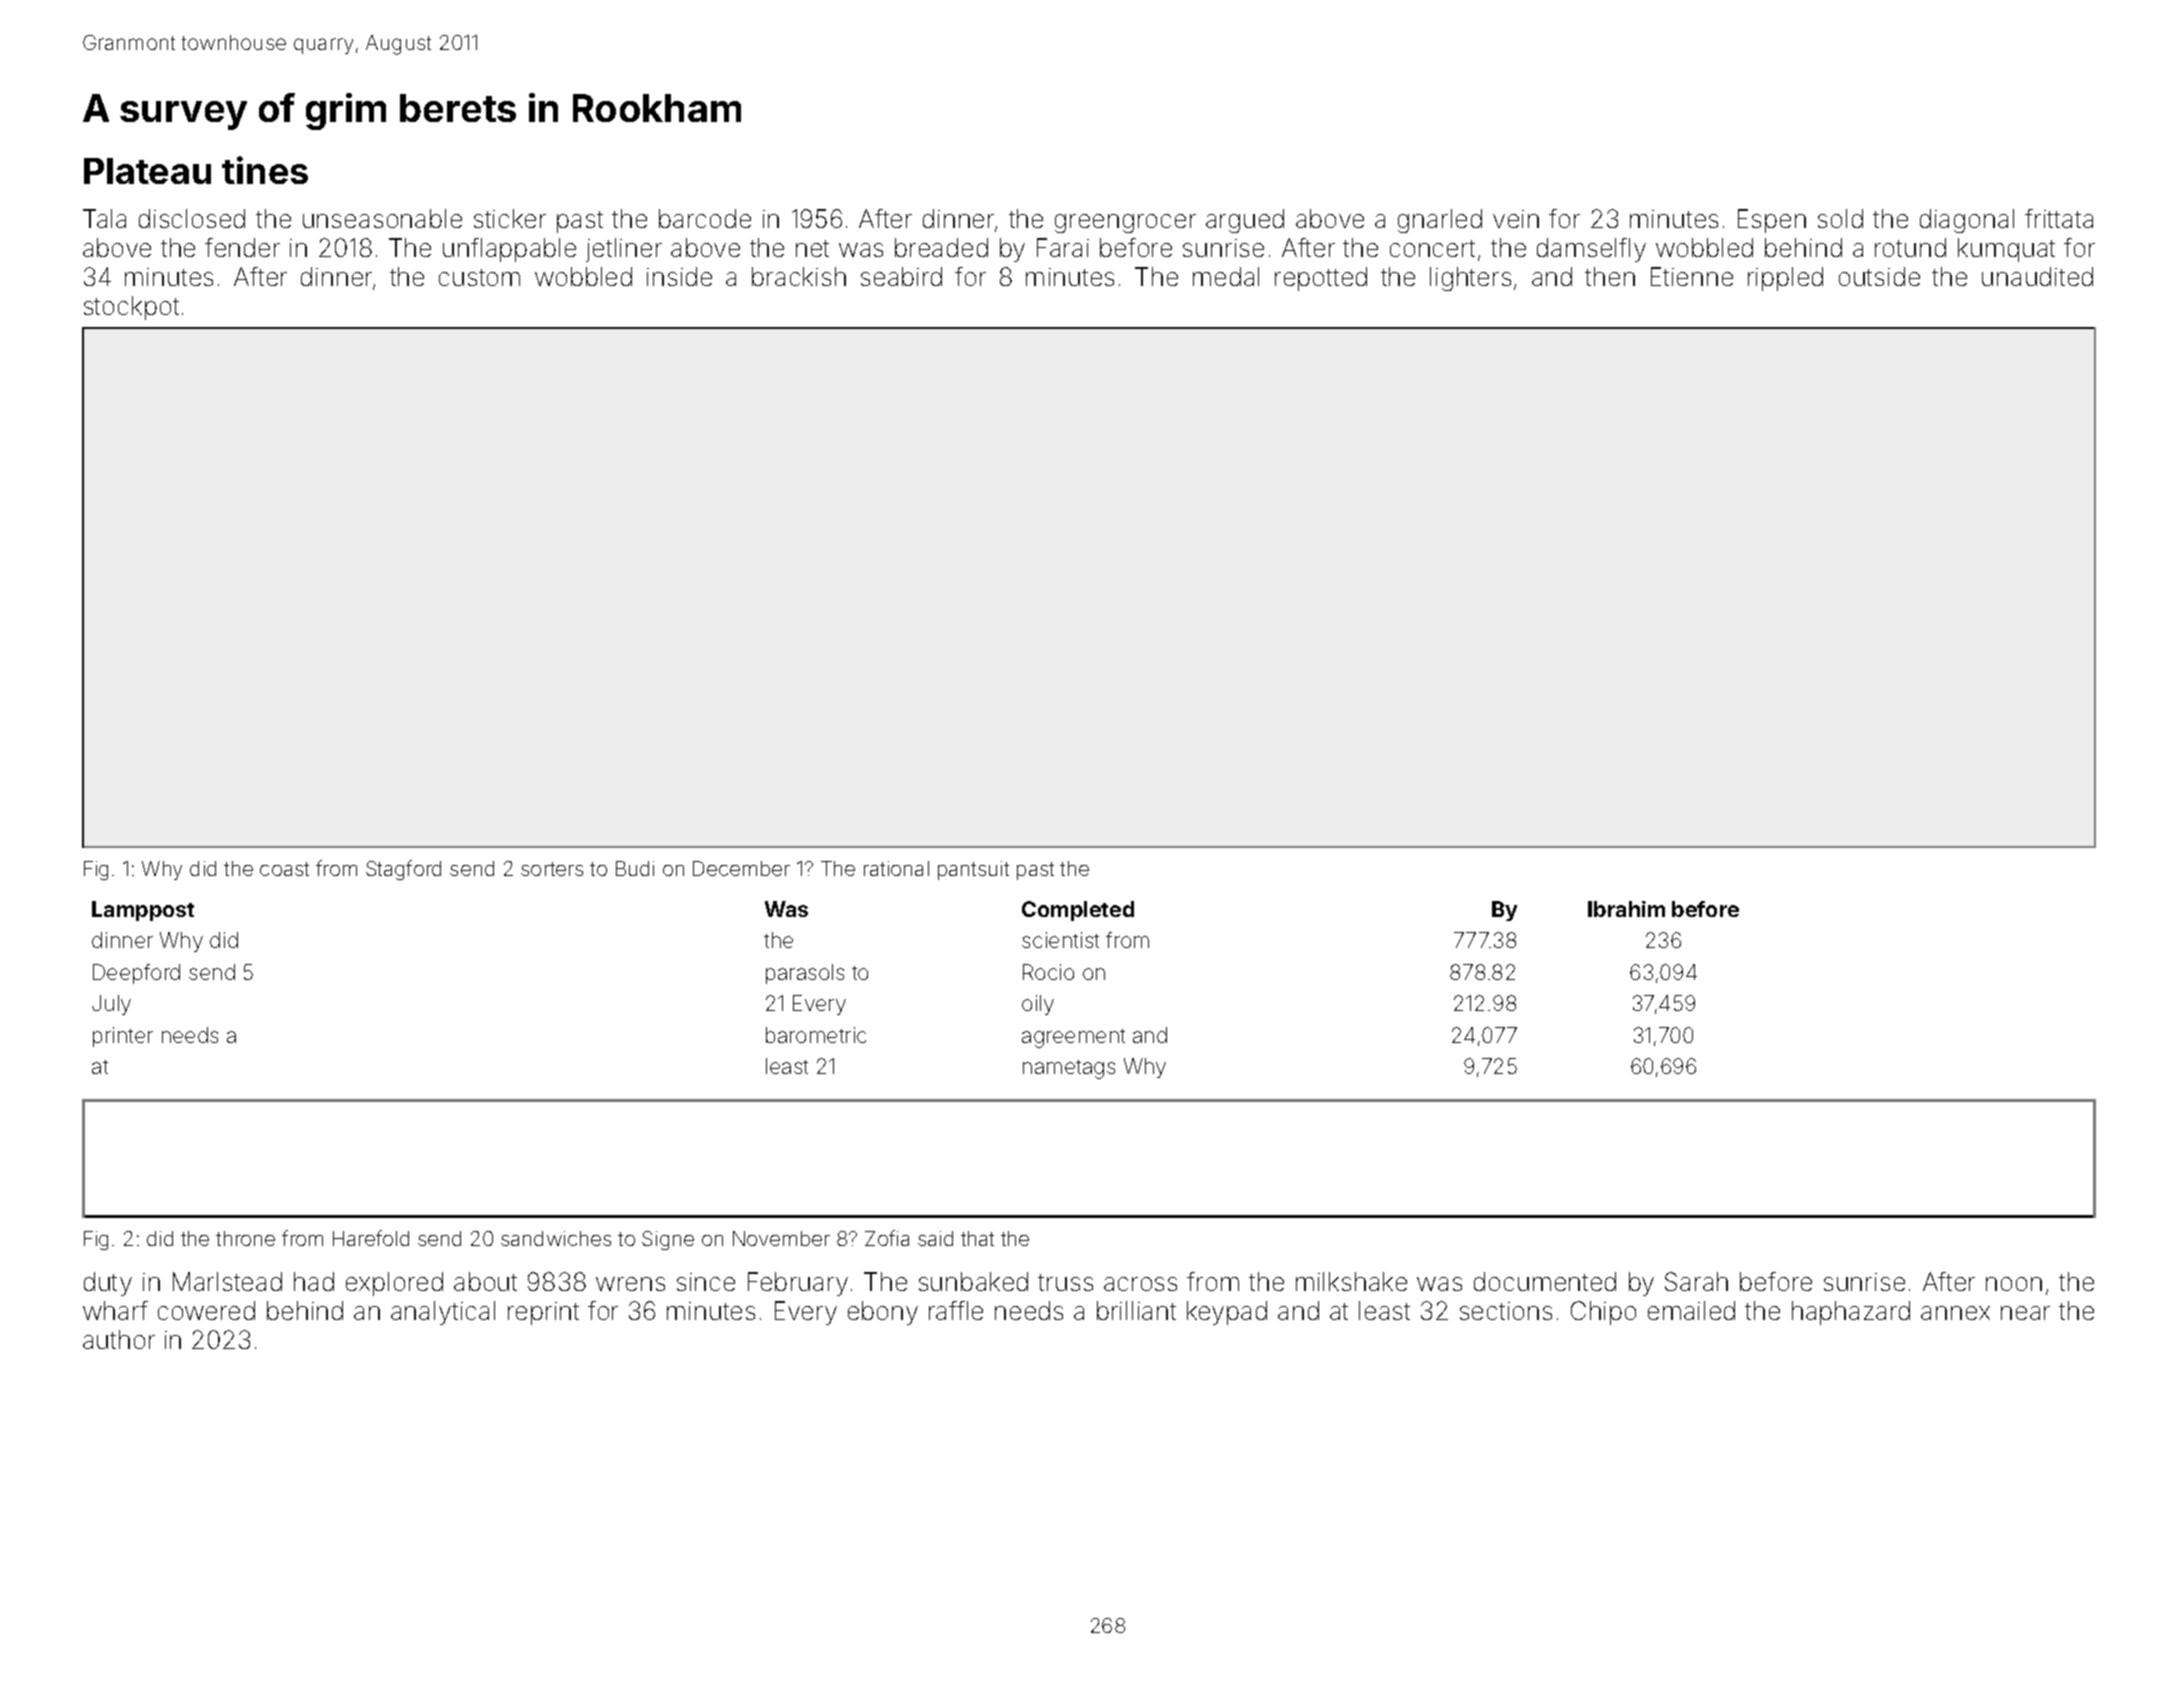  What do you see at coordinates (1626, 909) in the image?
I see `Ibrahim` at bounding box center [1626, 909].
